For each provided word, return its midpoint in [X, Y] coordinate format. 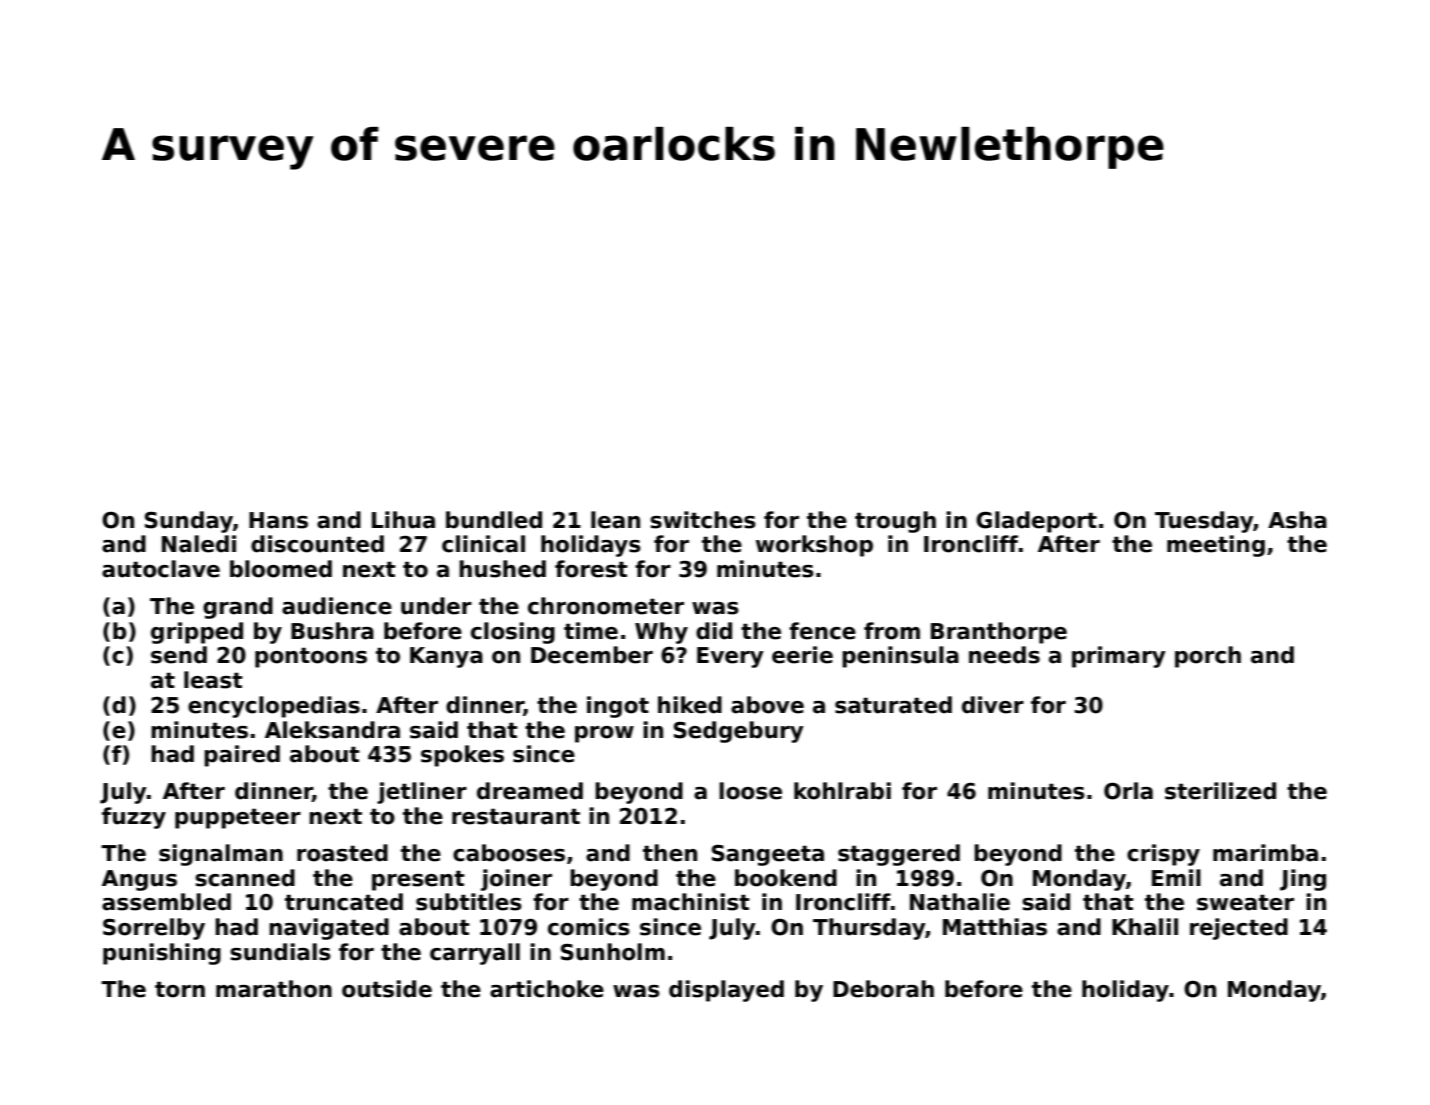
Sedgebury [739, 732]
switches [703, 520]
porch [1208, 657]
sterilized [1220, 791]
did [714, 631]
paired [242, 756]
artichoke [547, 989]
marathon [274, 989]
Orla [1128, 791]
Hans [278, 520]
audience [337, 606]
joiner [516, 880]
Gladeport [1036, 522]
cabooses [509, 853]
